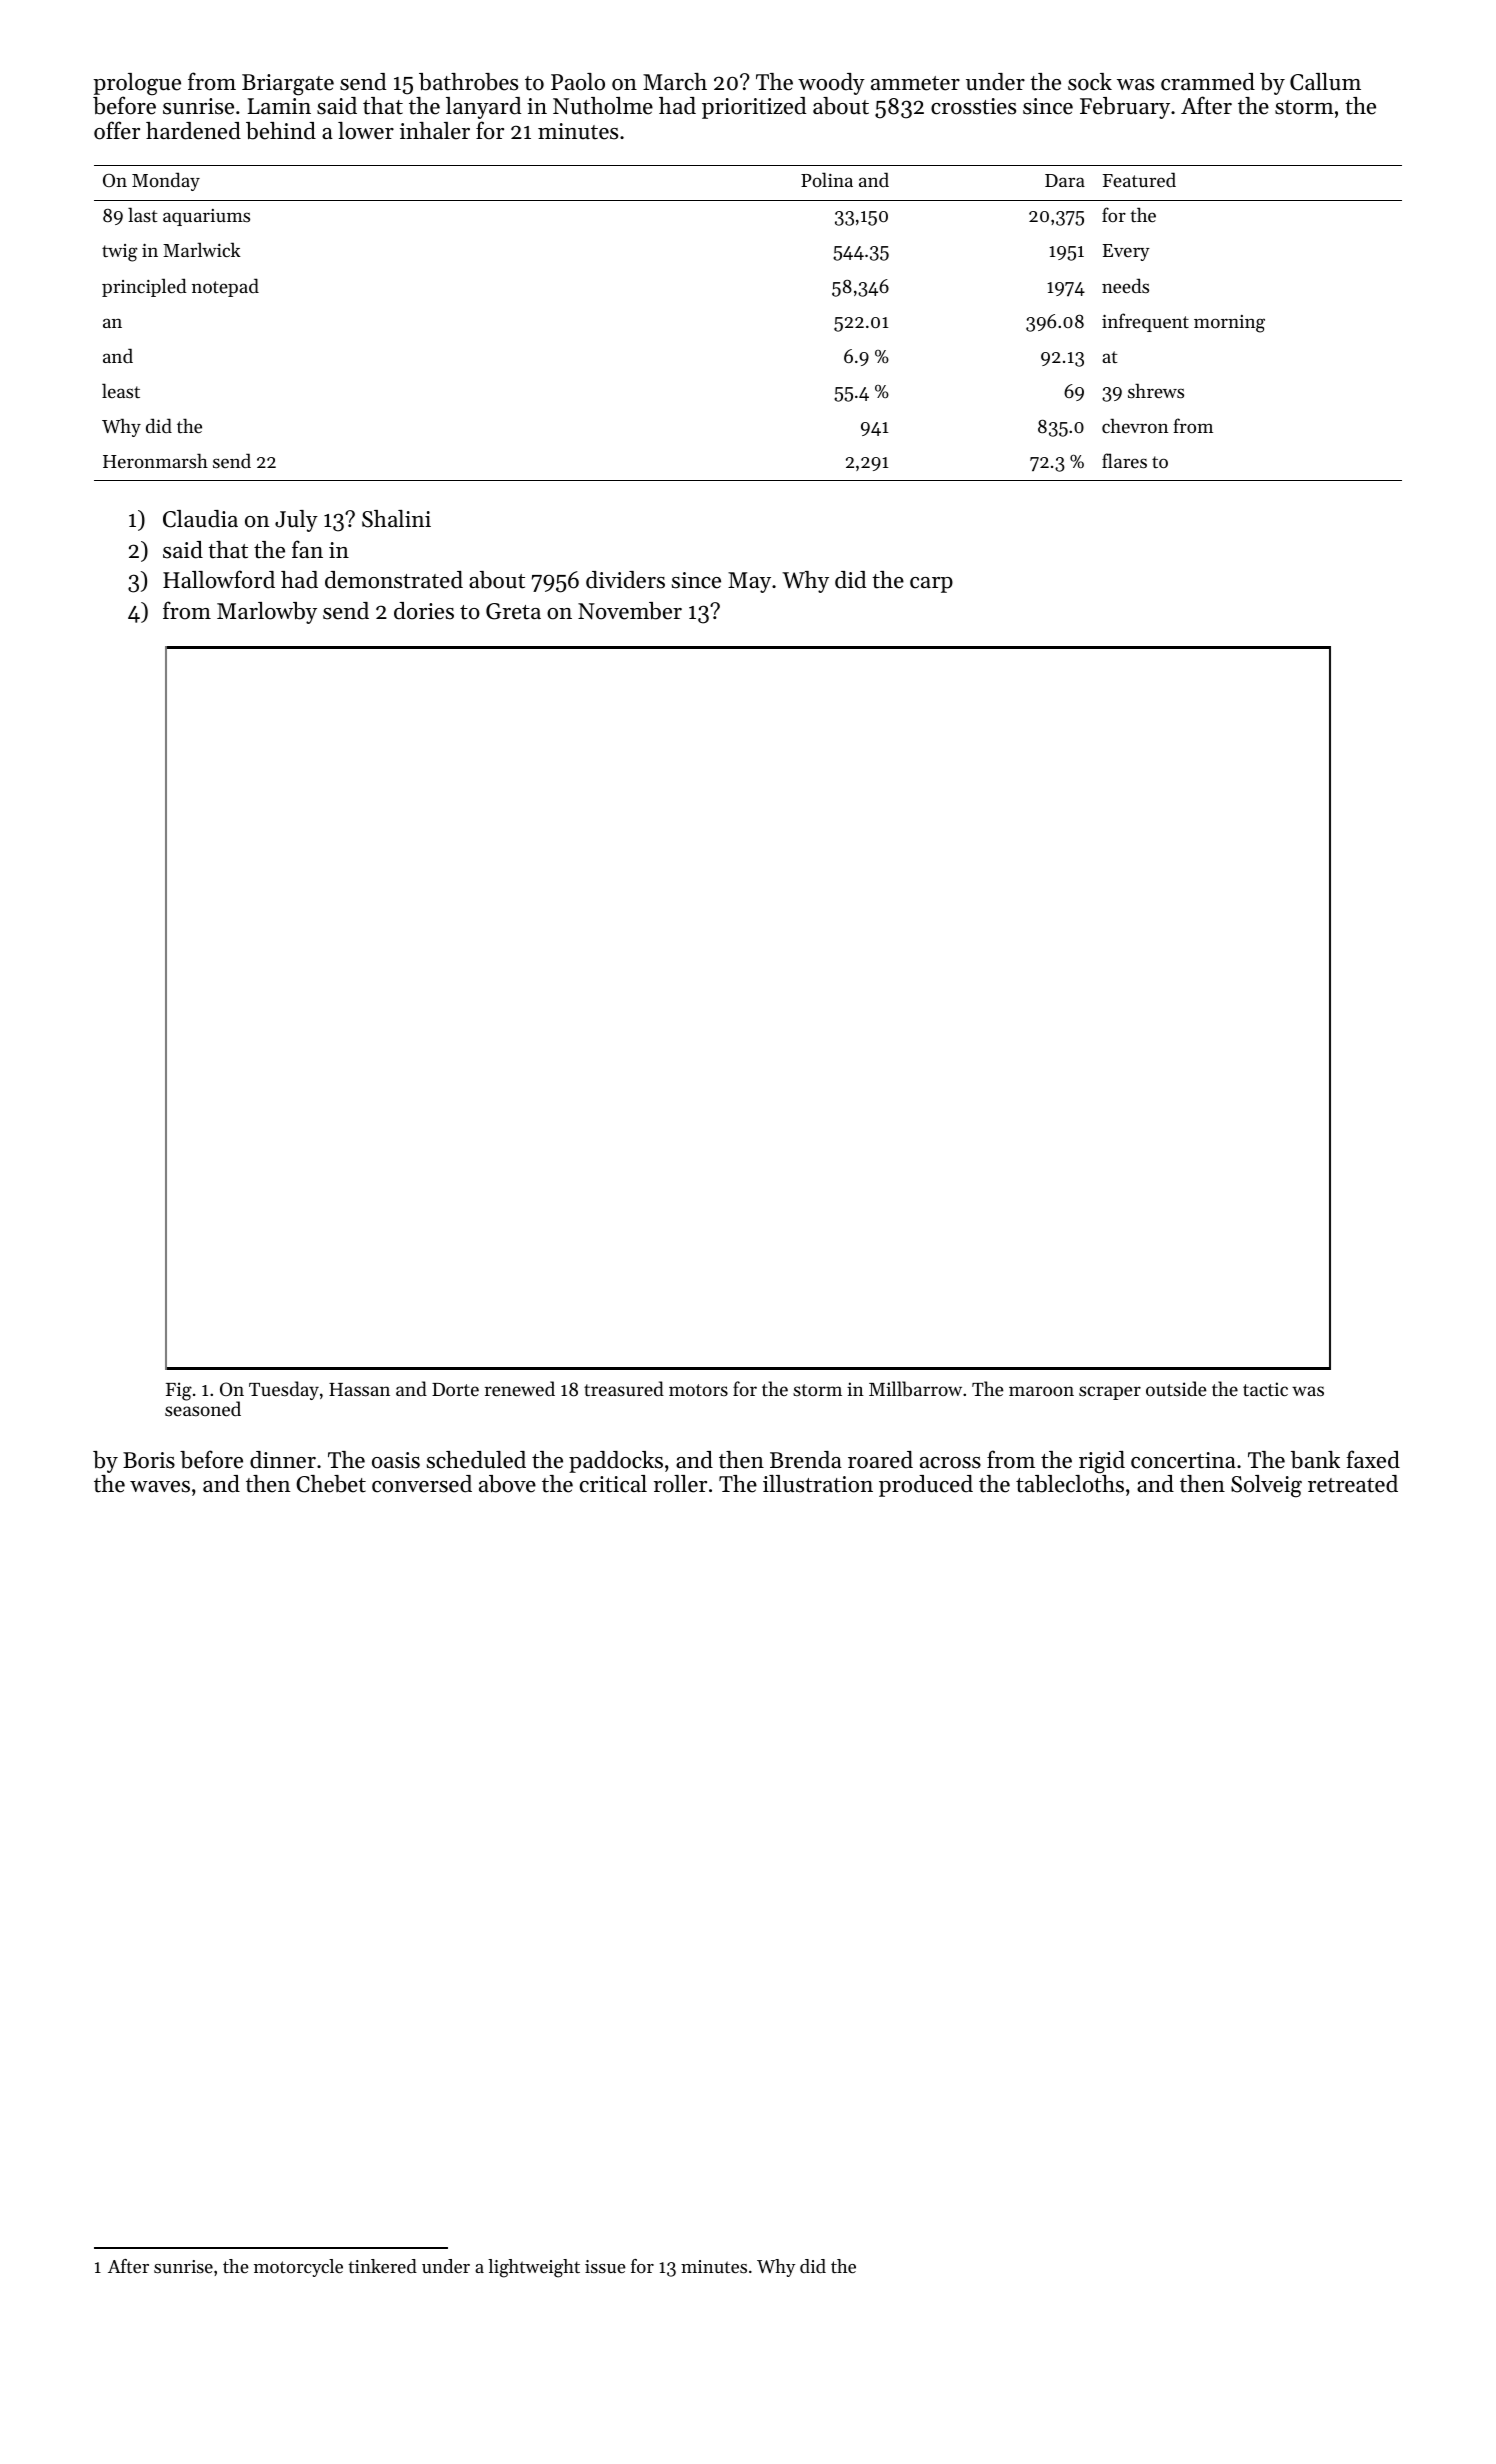 The width and height of the screenshot is (1496, 2464). I want to click on motorcycle, so click(298, 2268).
